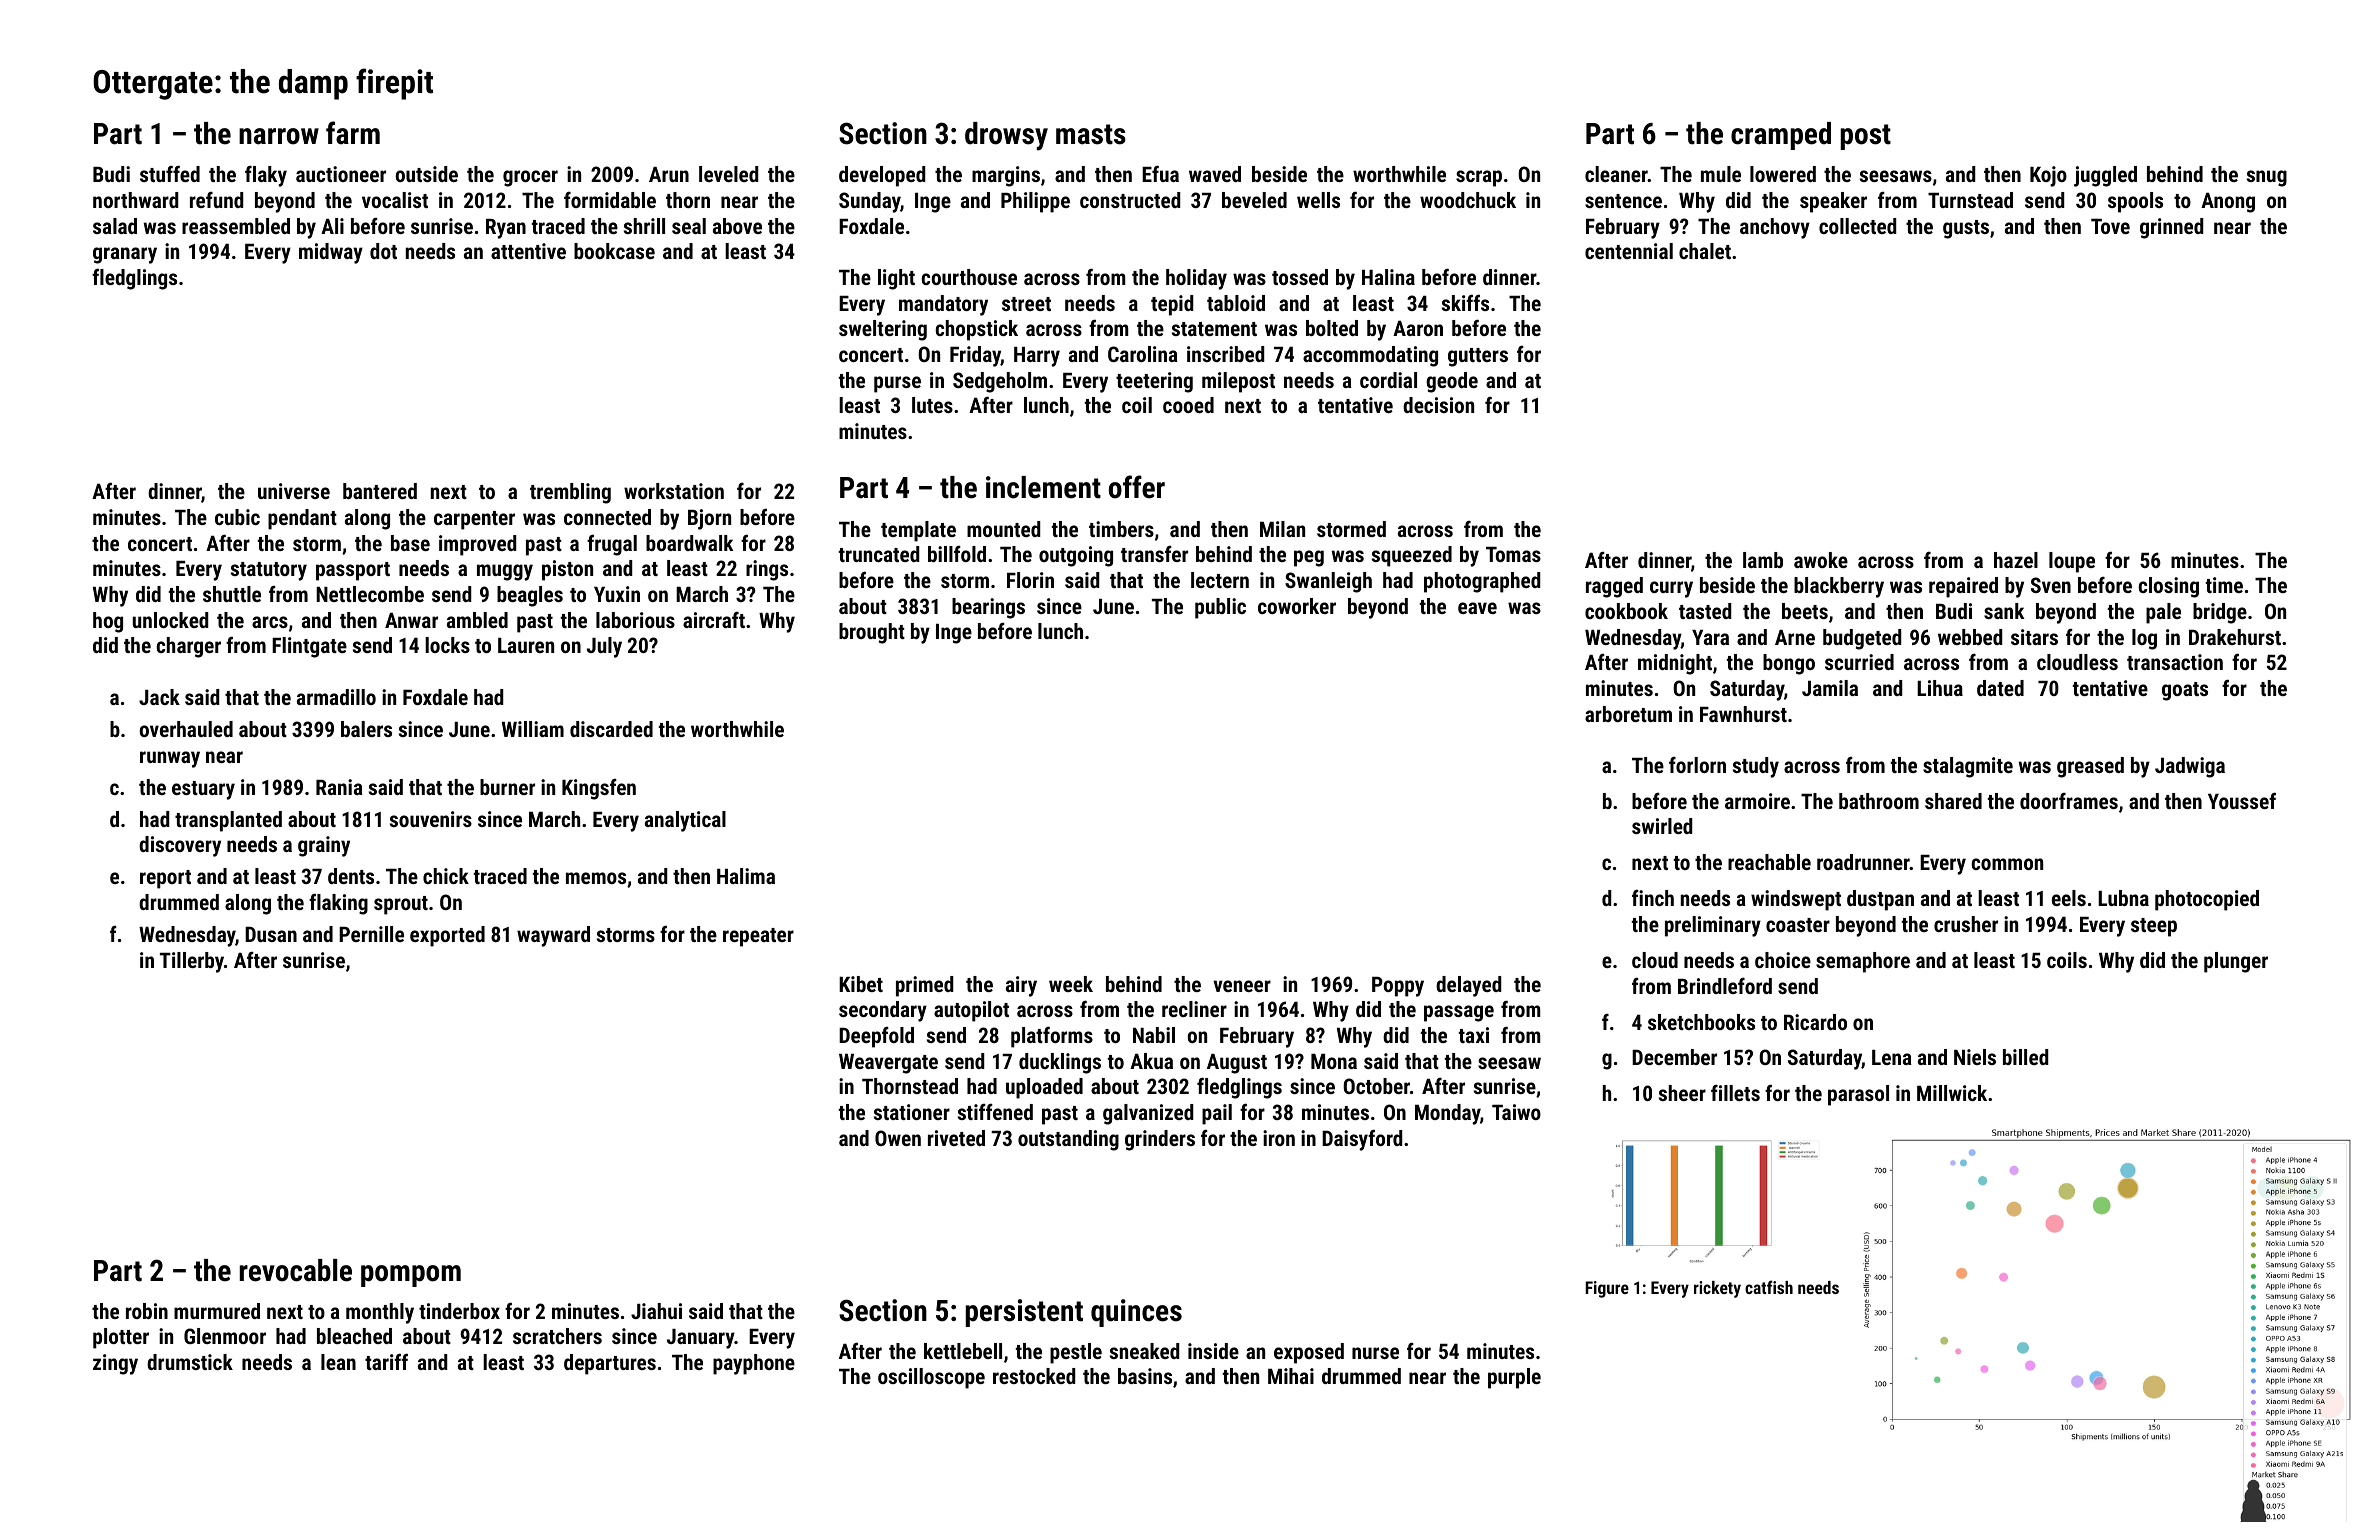  Describe the element at coordinates (395, 200) in the image. I see `vocalist` at that location.
